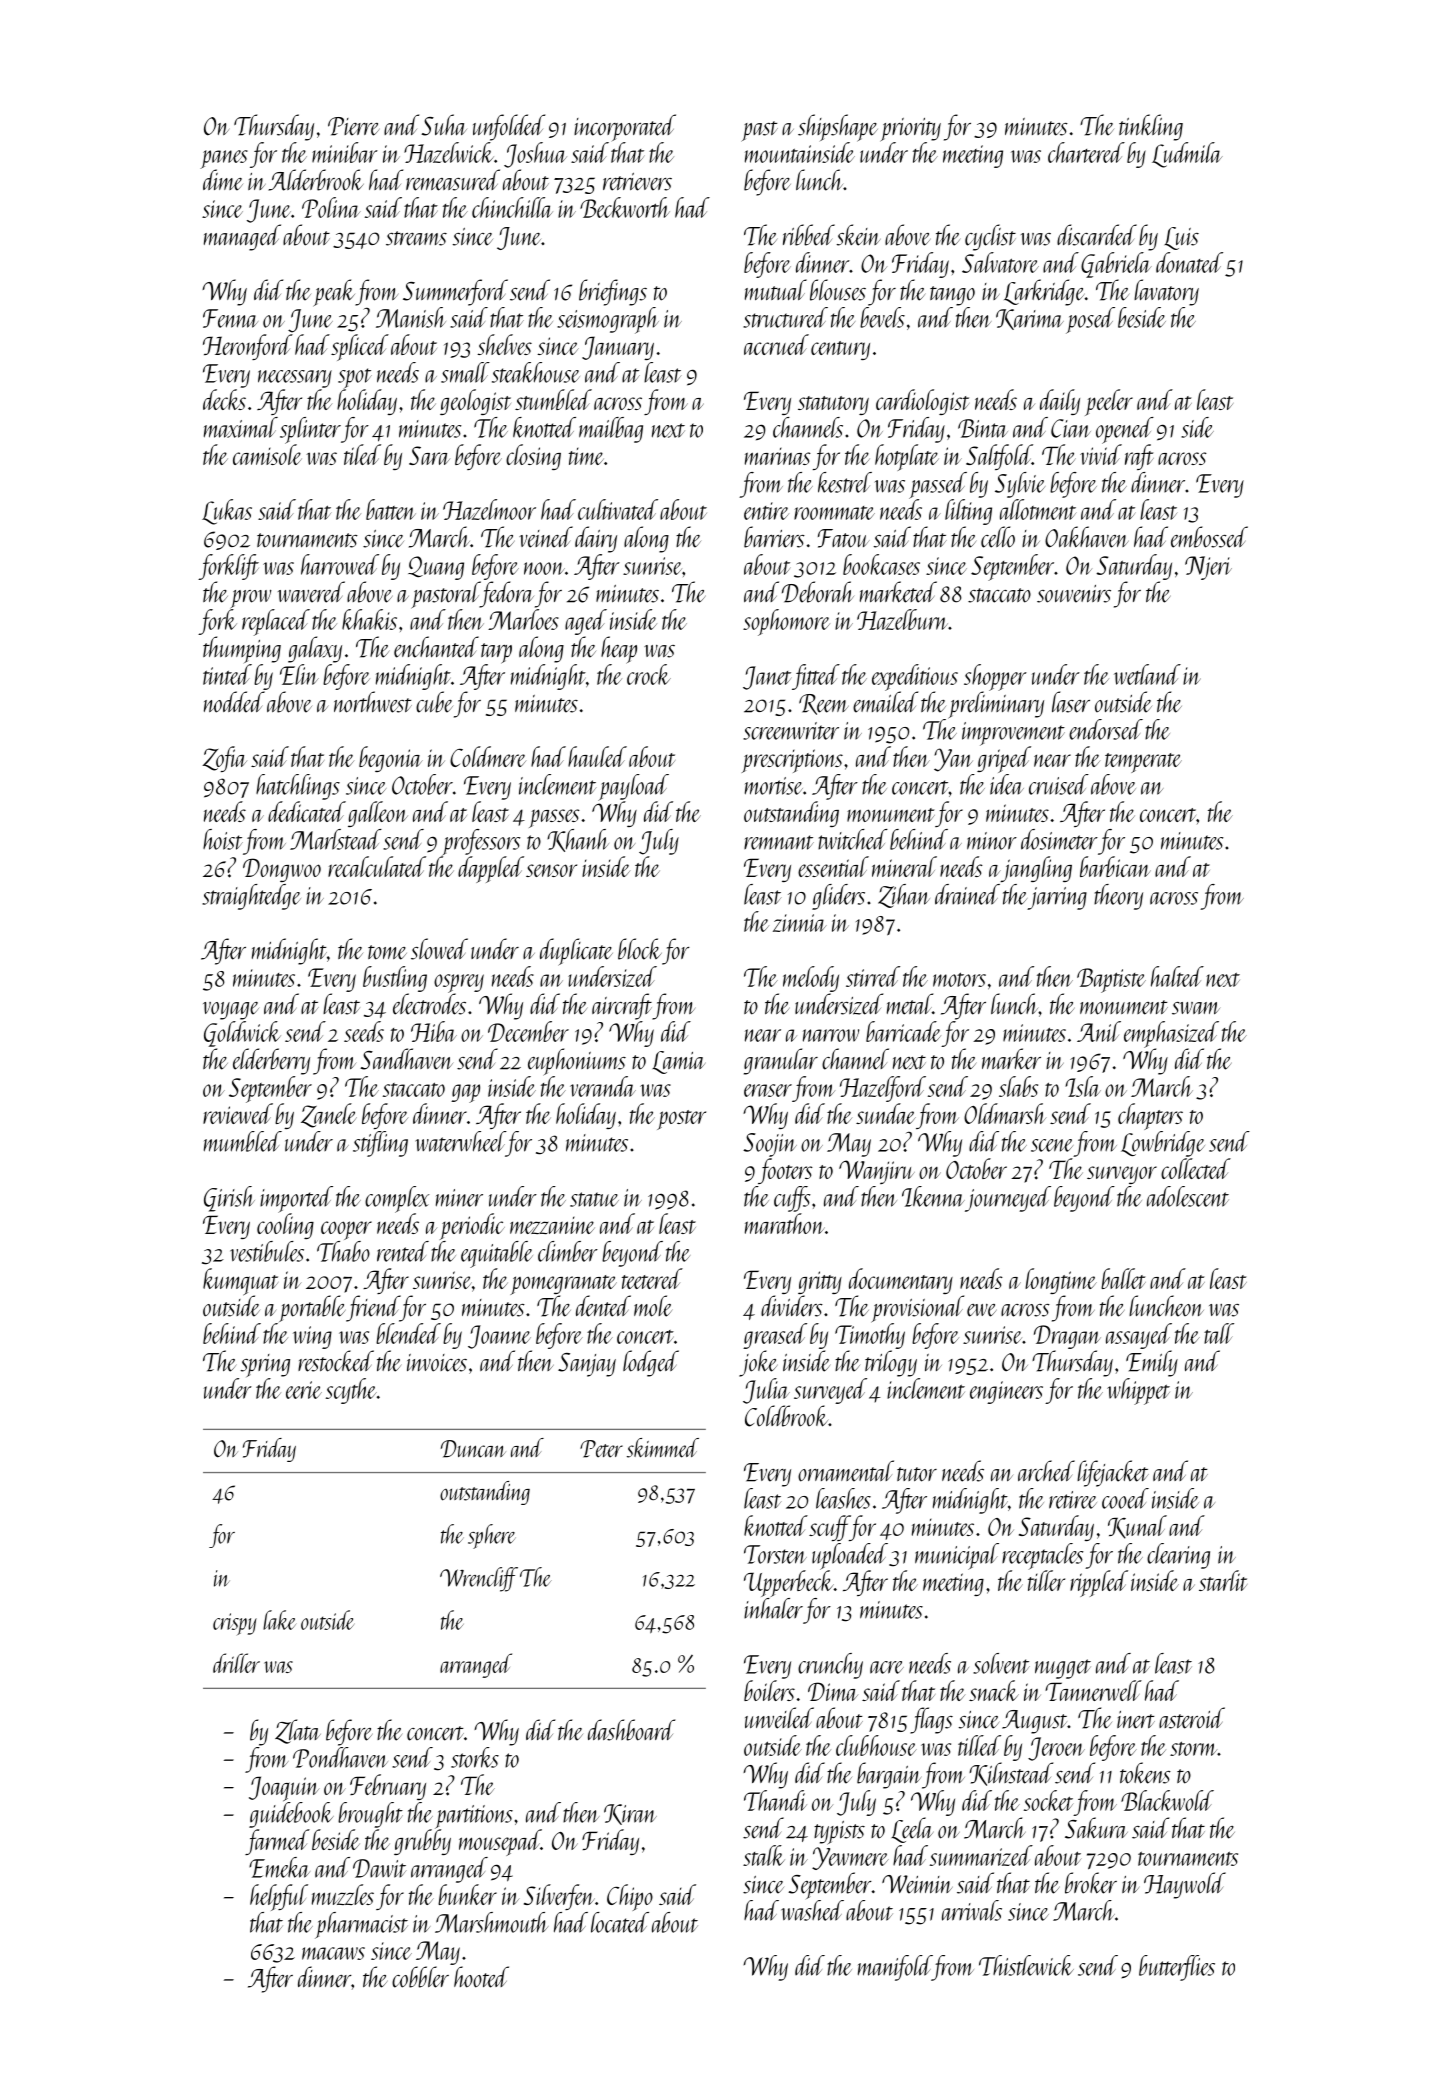 This document has width=1450, height=2100. Describe the element at coordinates (223, 180) in the document. I see `dime` at that location.
